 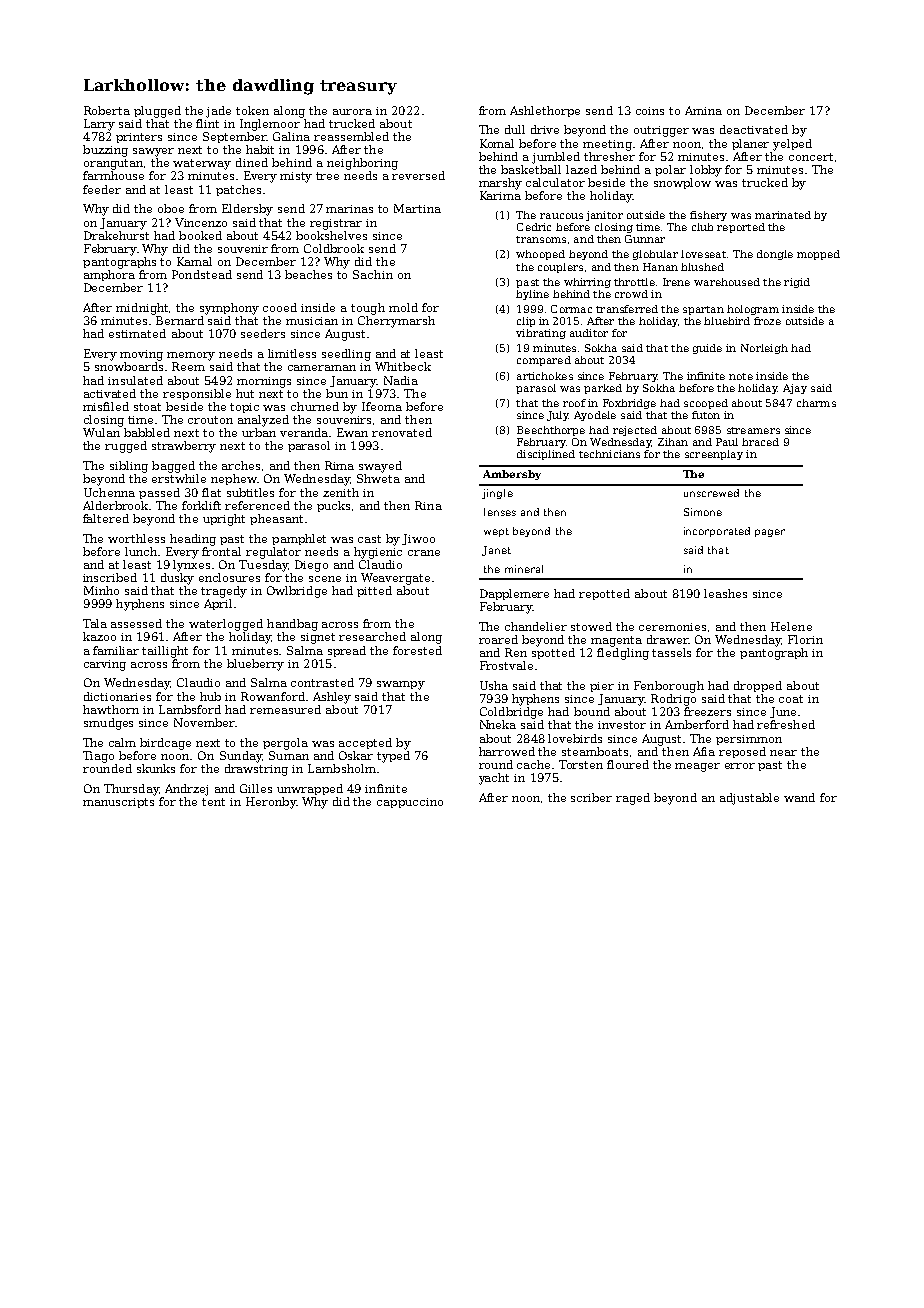 I want to click on scriber, so click(x=591, y=797).
